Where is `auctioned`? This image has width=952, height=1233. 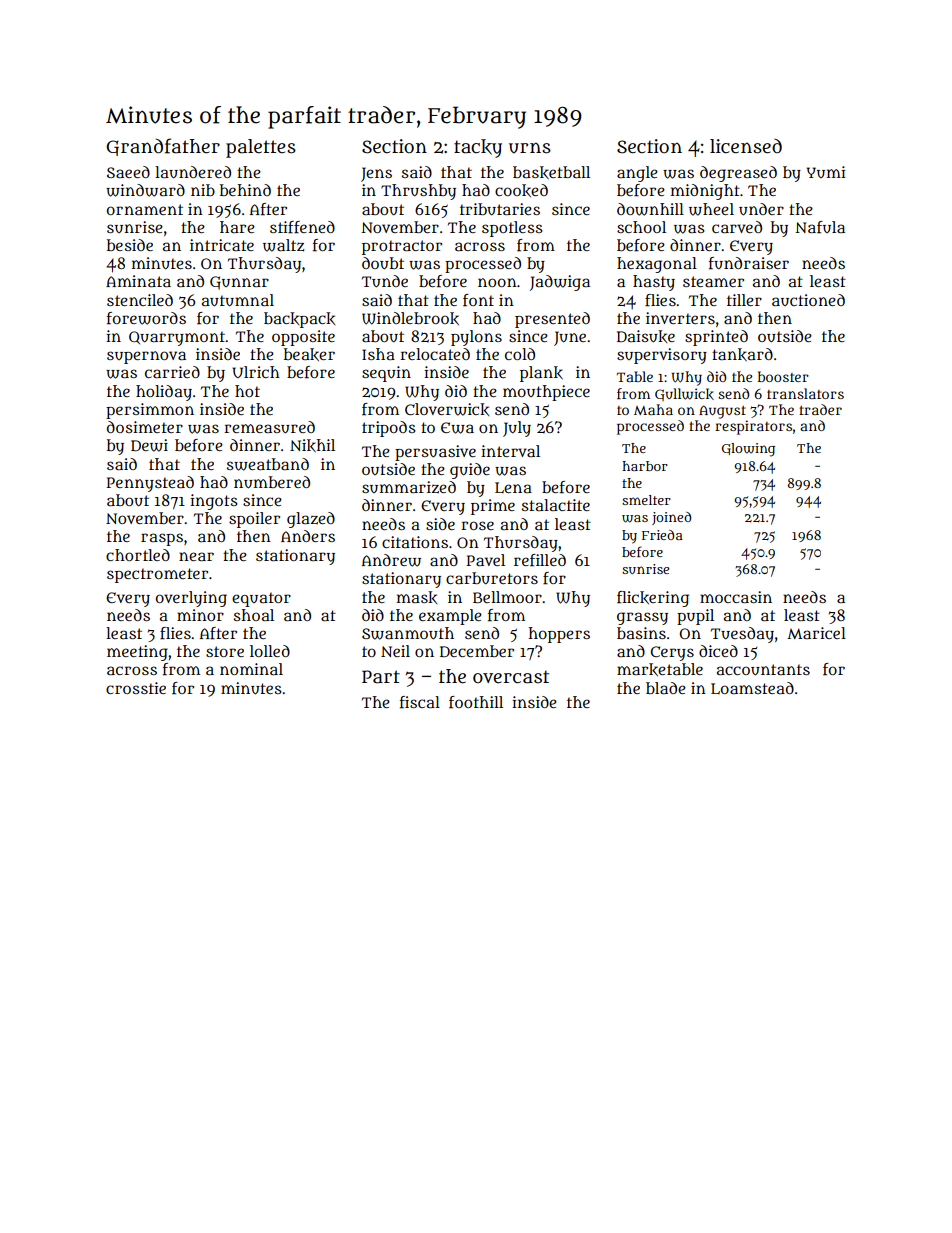
auctioned is located at coordinates (808, 300).
